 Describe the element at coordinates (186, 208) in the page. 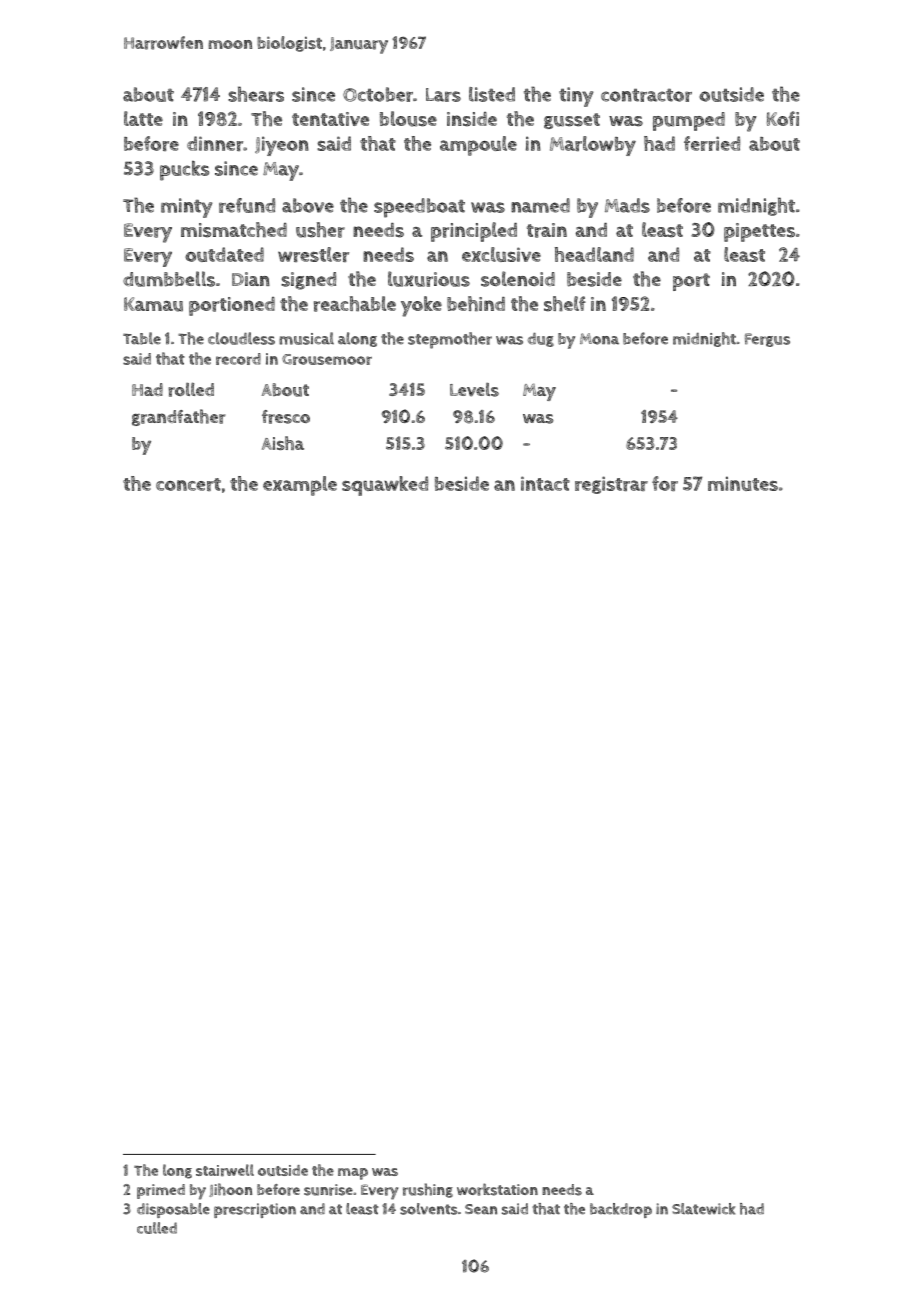

I see `minty` at that location.
